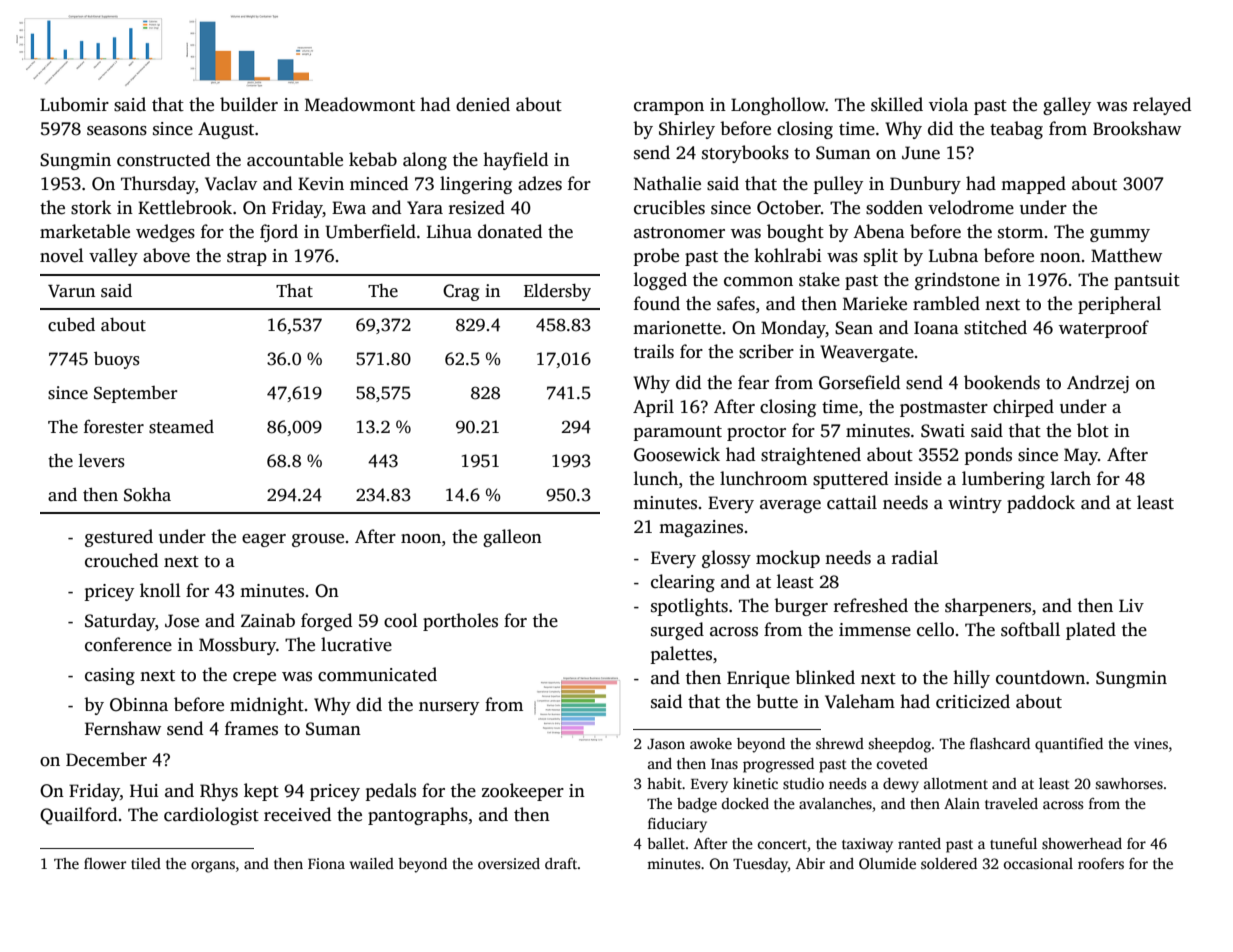 This image has height=952, width=1233. I want to click on inside, so click(918, 478).
